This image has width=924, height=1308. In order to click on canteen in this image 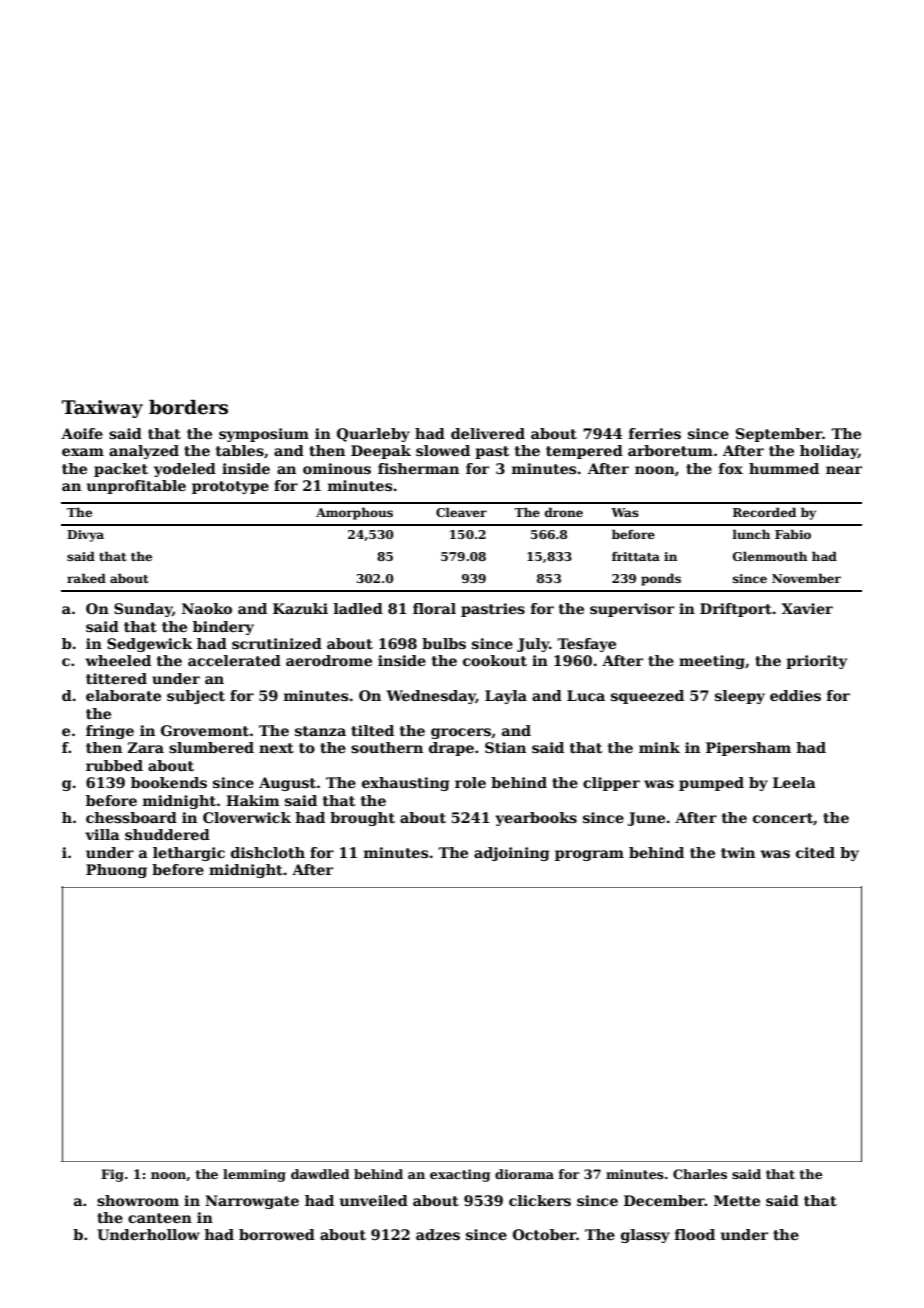, I will do `click(160, 1218)`.
